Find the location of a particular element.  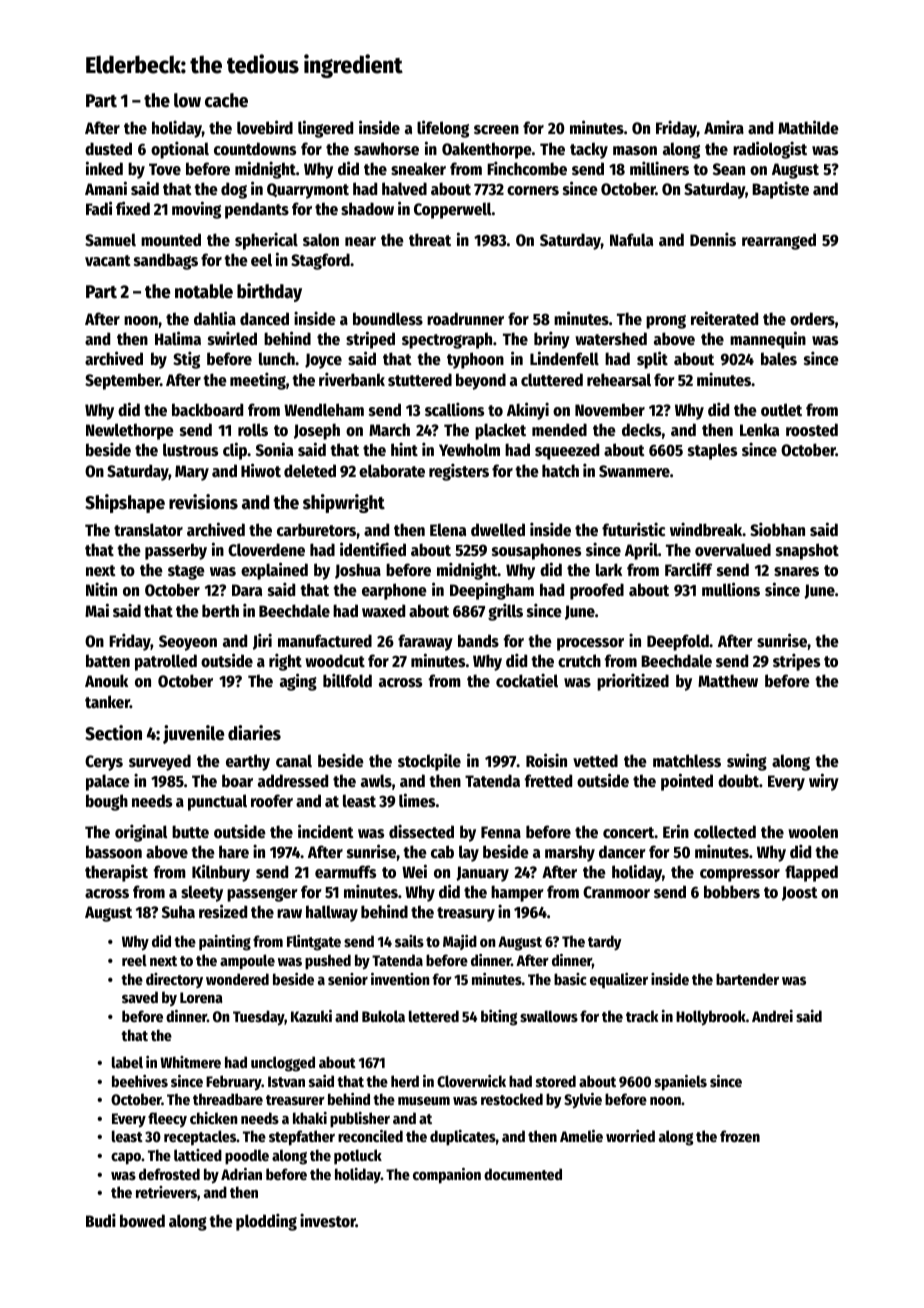

Lenka is located at coordinates (759, 429).
